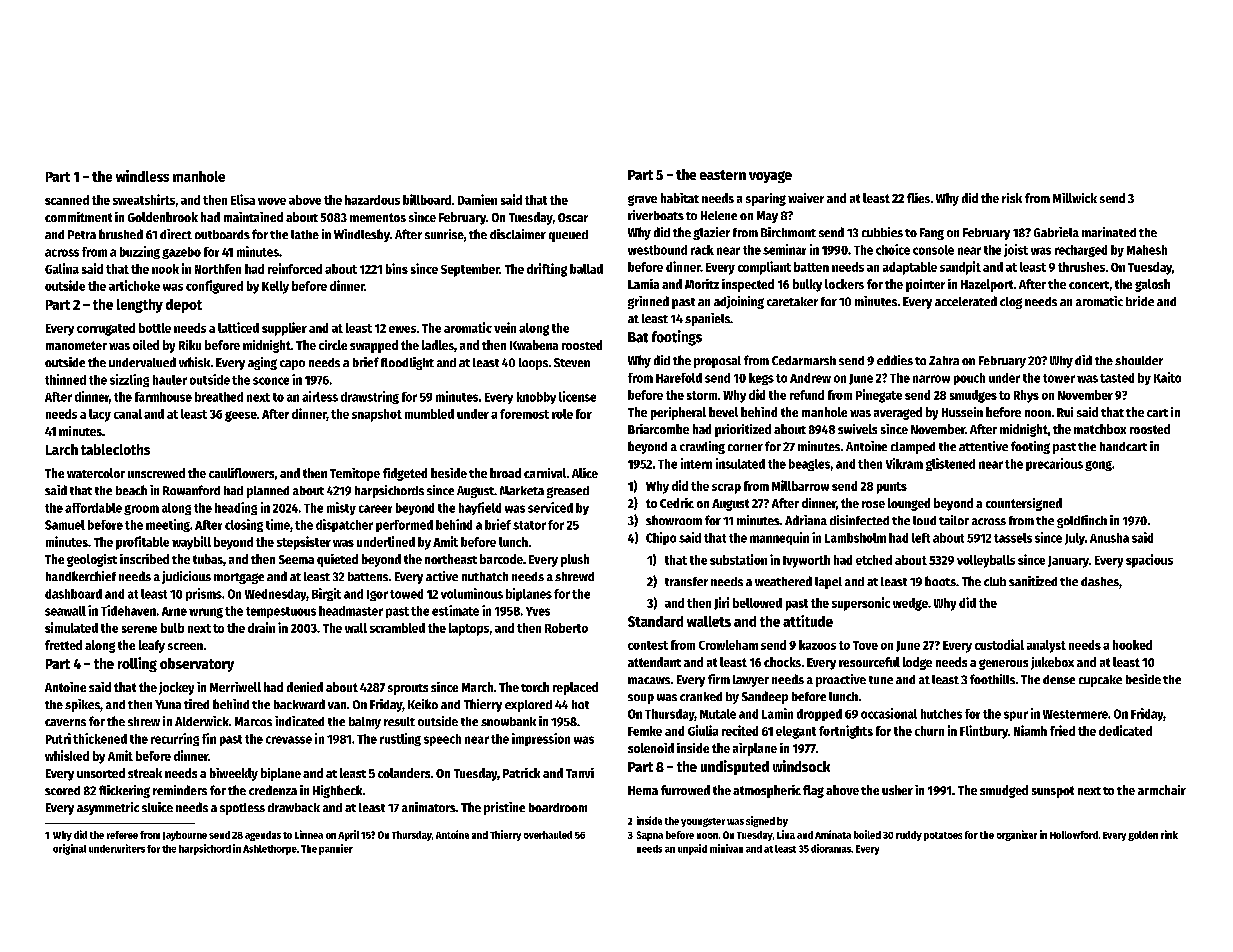  What do you see at coordinates (1030, 730) in the screenshot?
I see `Niamh` at bounding box center [1030, 730].
